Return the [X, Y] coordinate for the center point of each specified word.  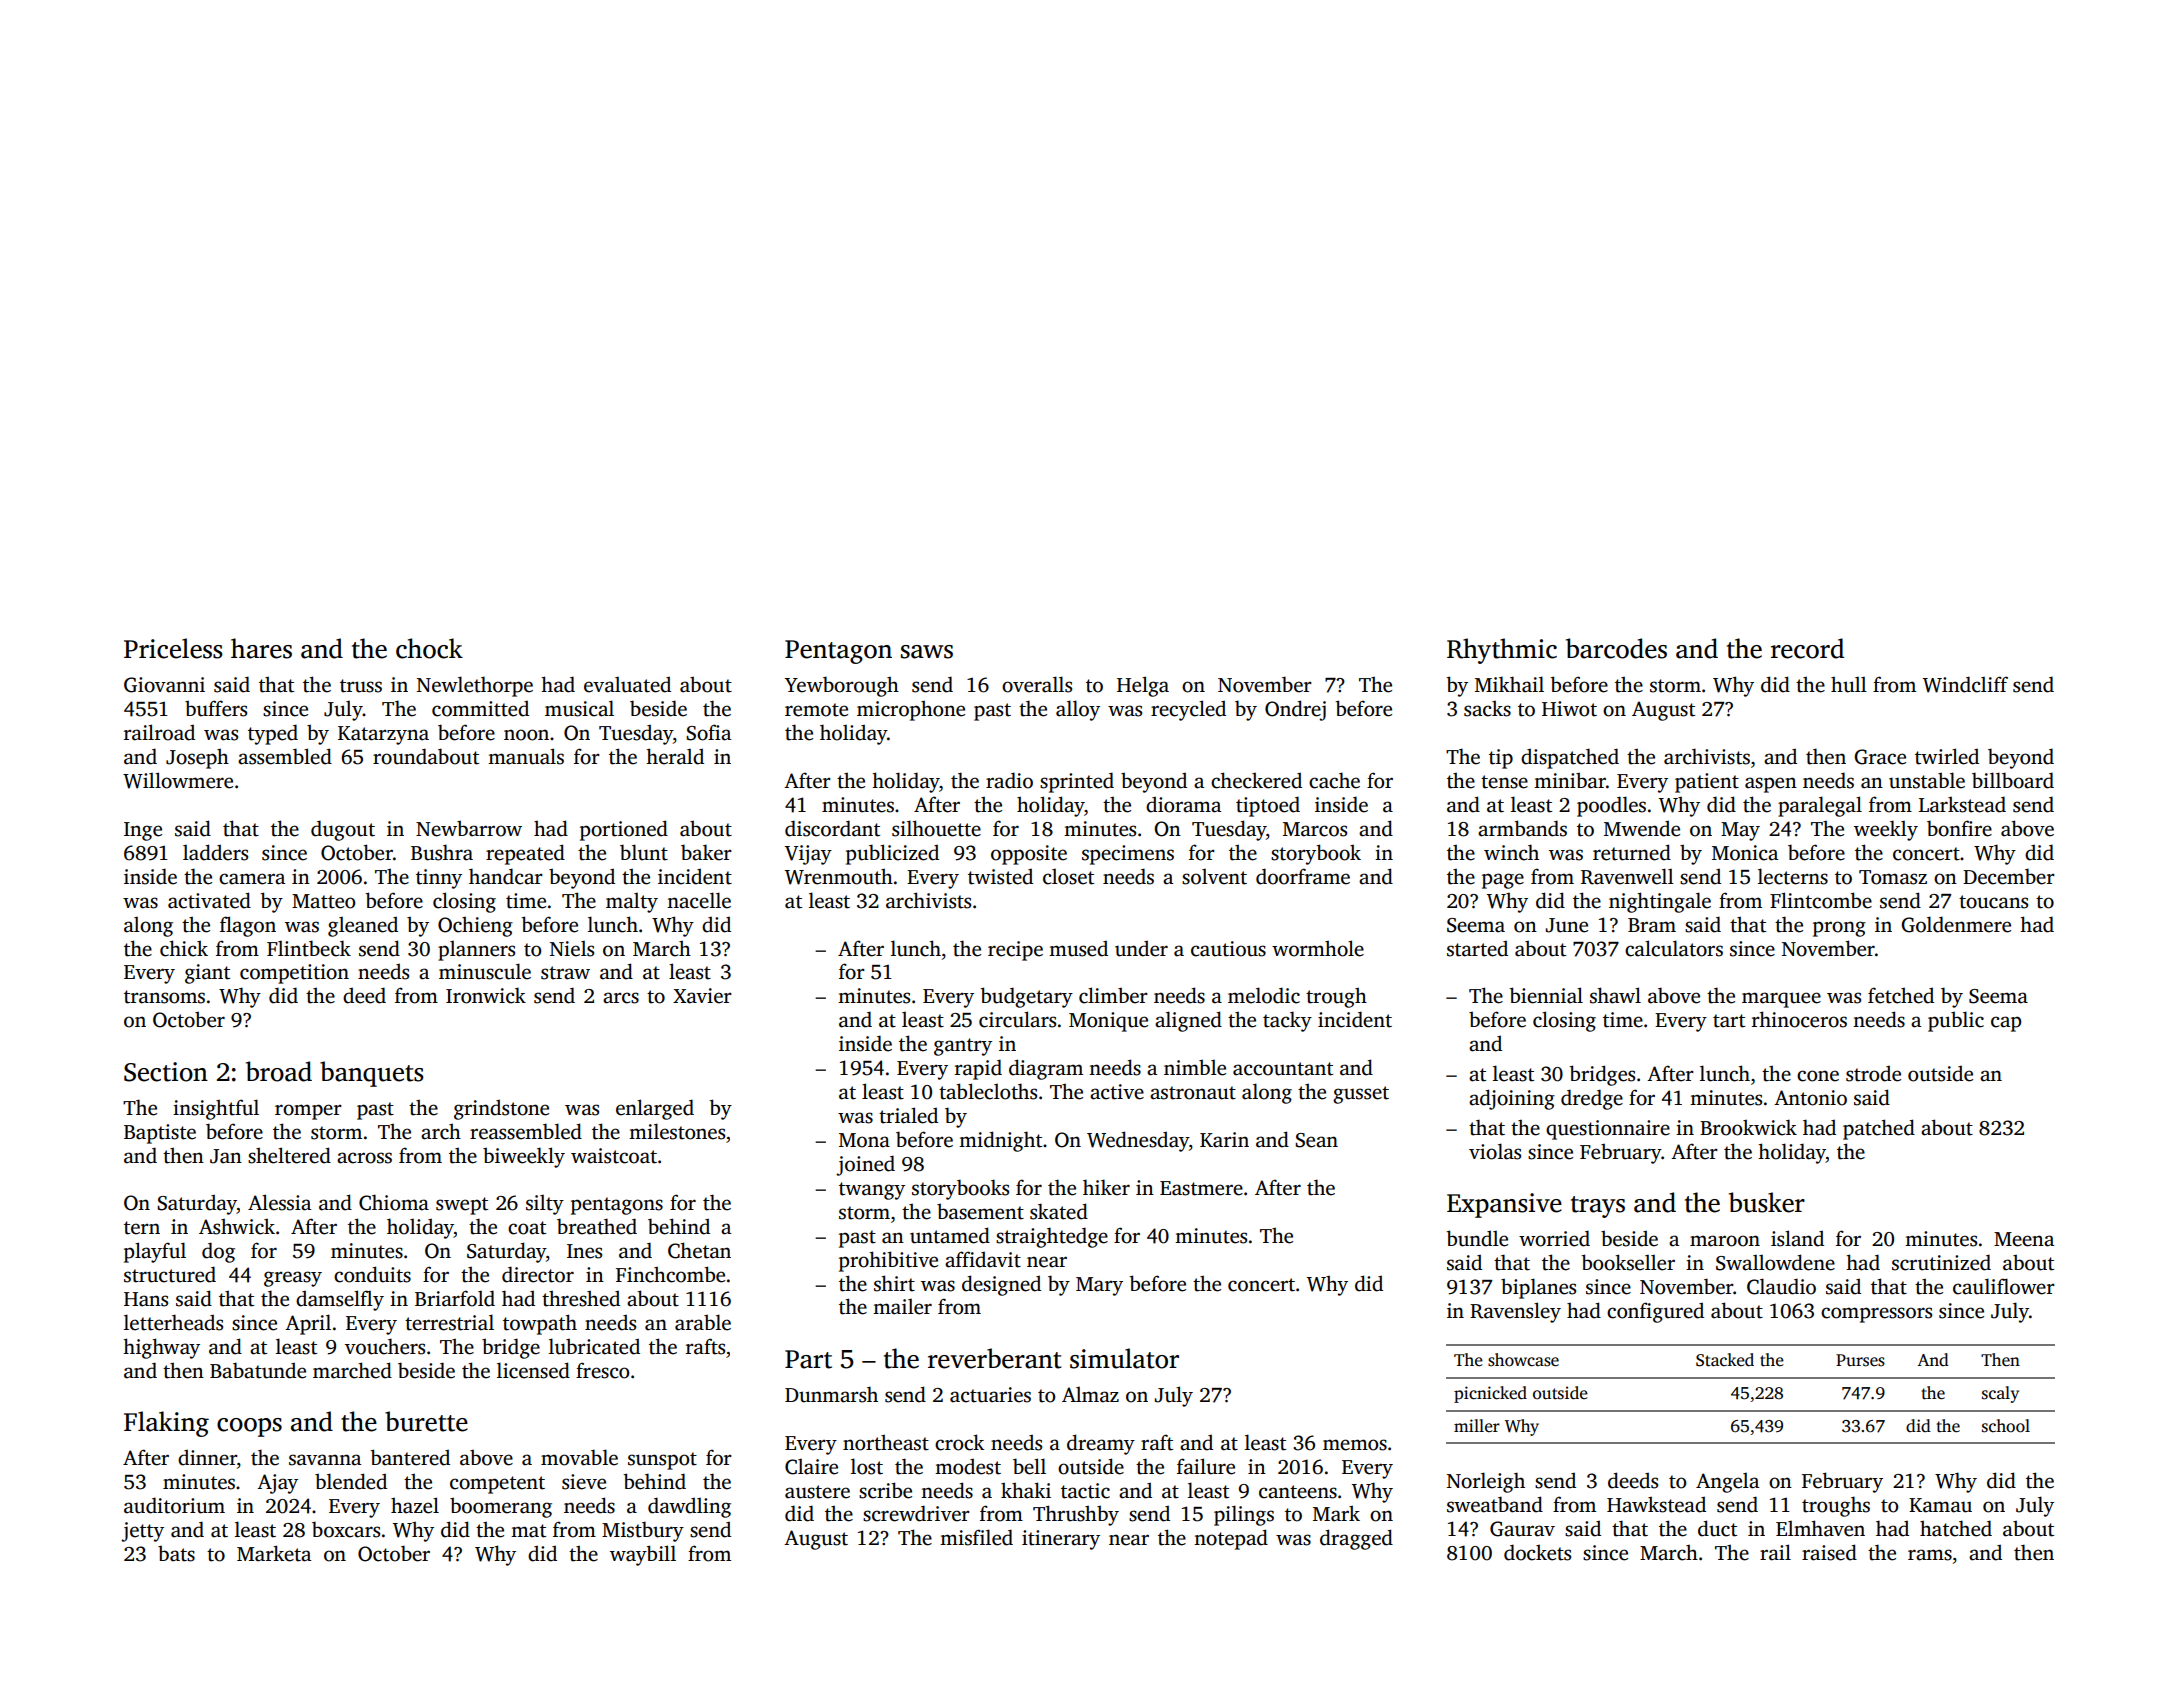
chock [429, 648]
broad [279, 1071]
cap [2006, 1024]
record [1807, 648]
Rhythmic [1502, 651]
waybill [643, 1555]
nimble [1195, 1067]
